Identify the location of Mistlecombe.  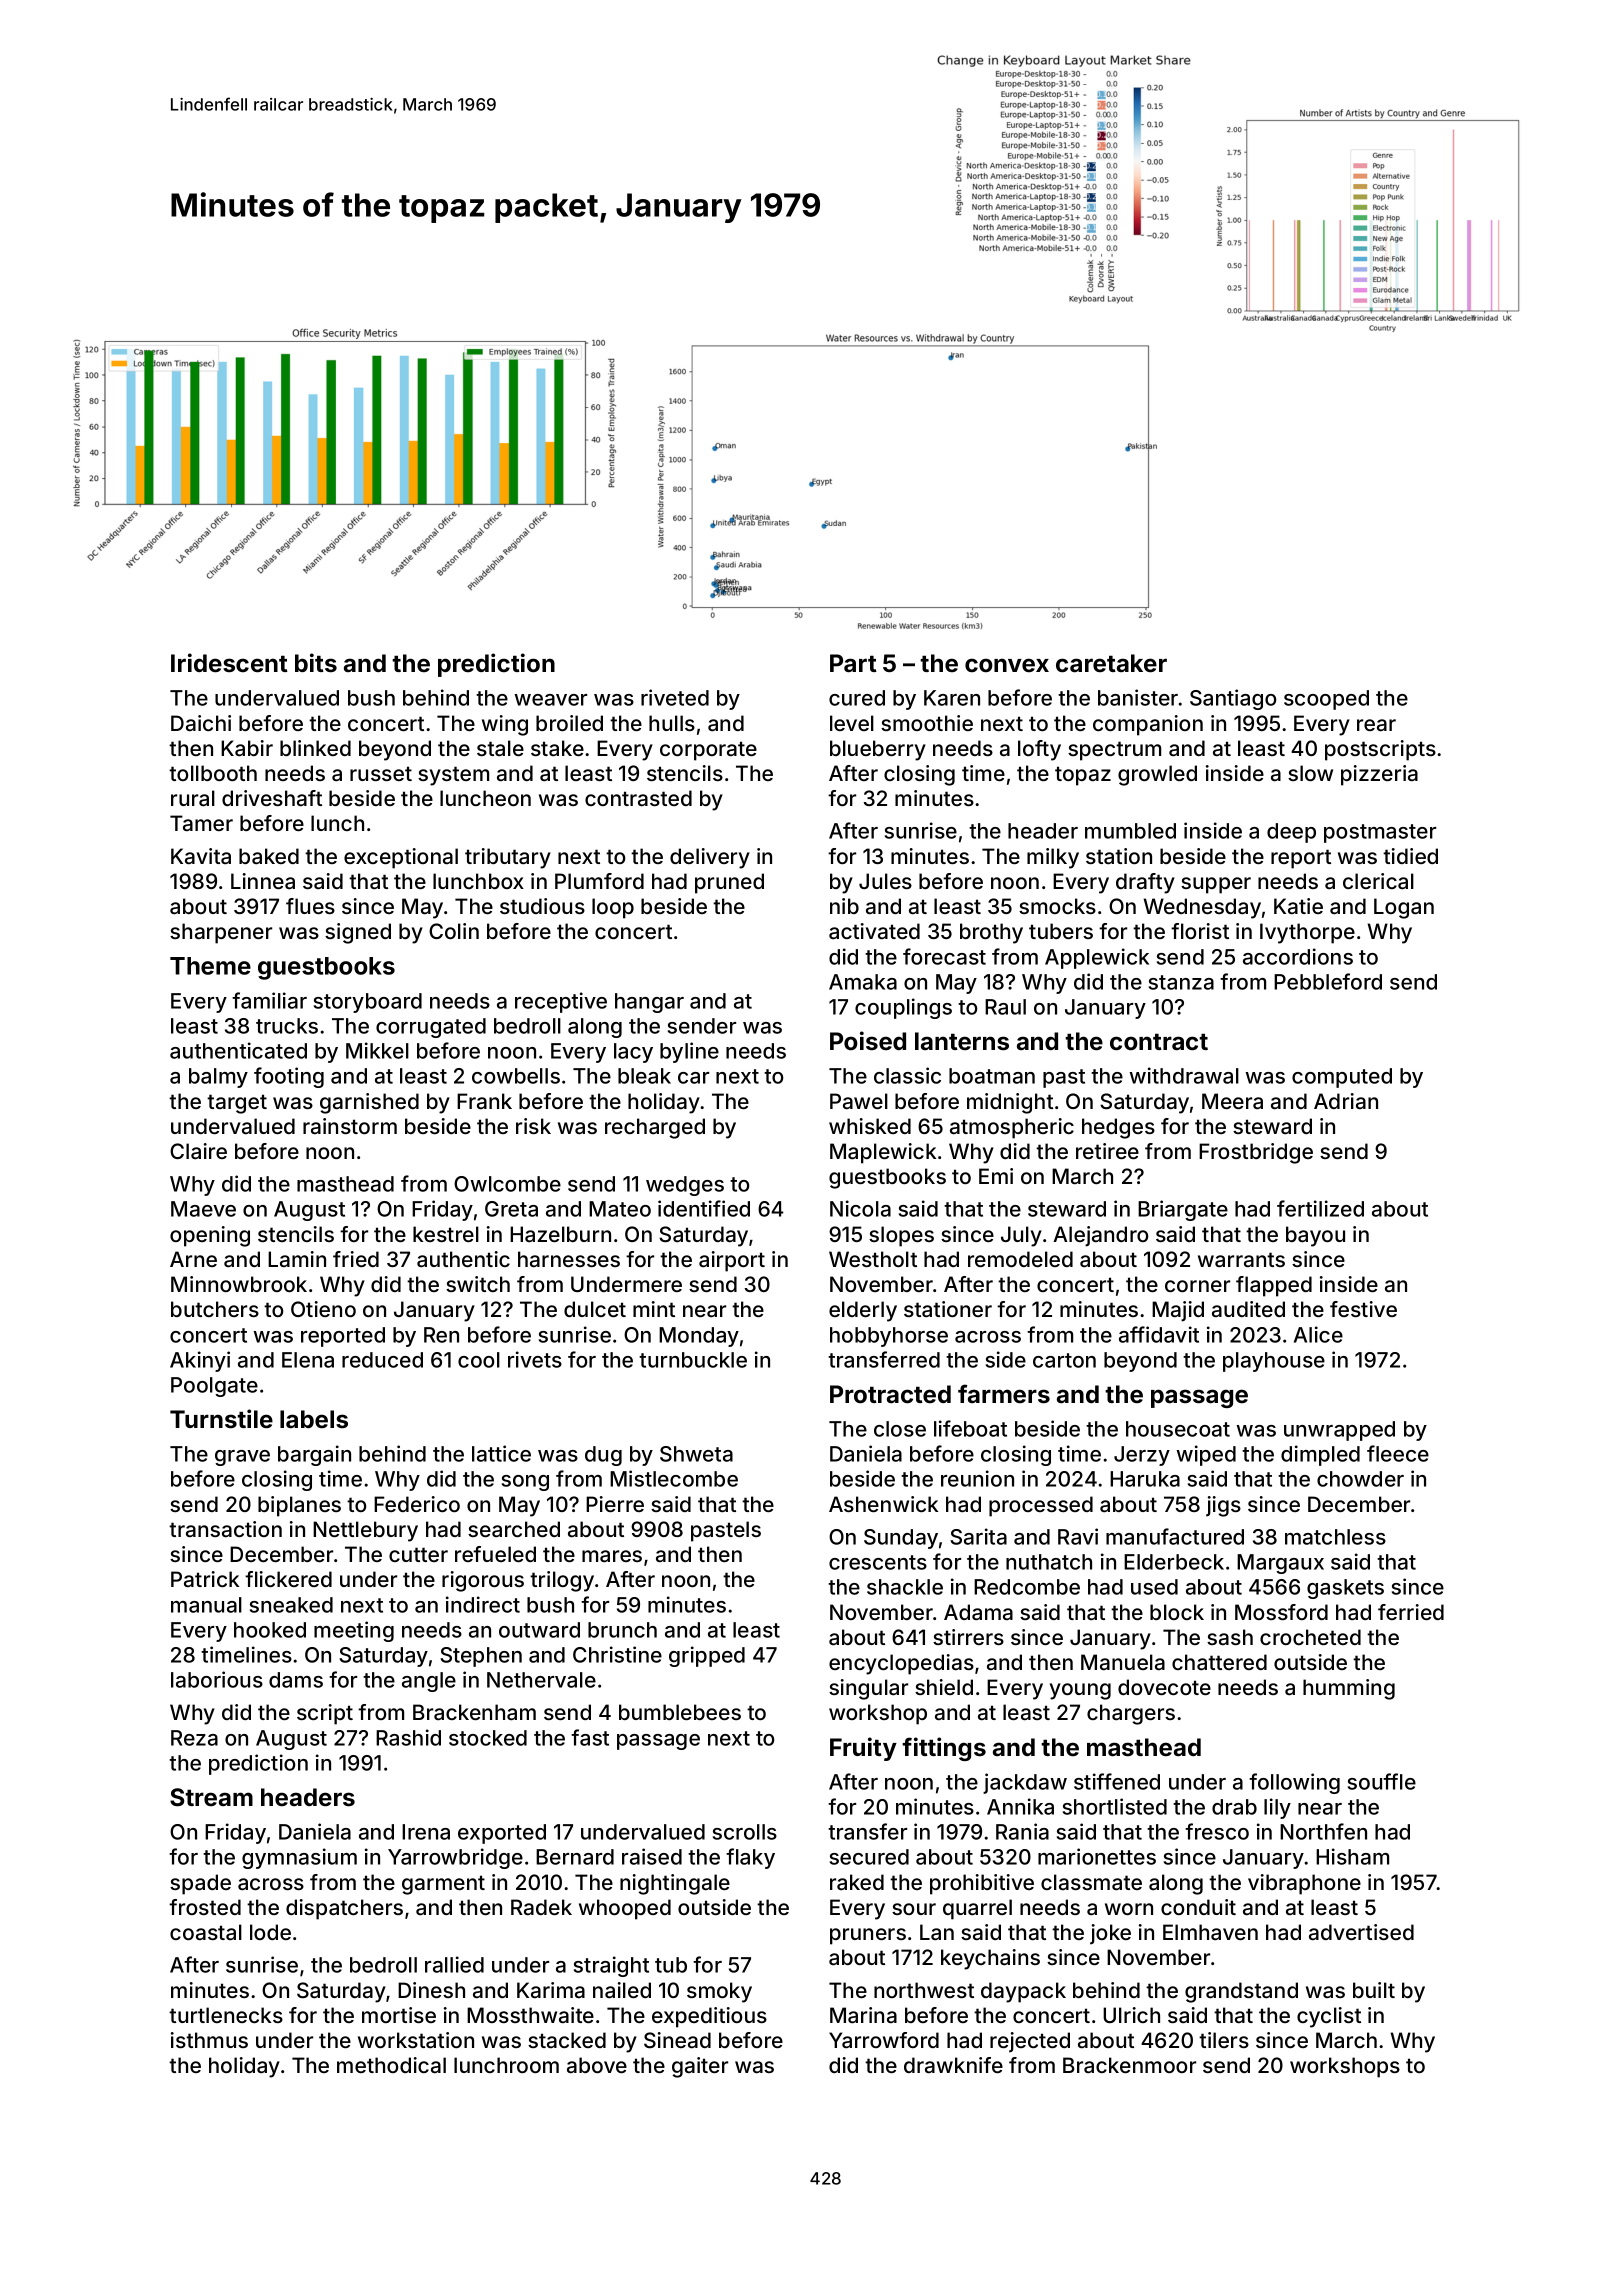
(674, 1478).
